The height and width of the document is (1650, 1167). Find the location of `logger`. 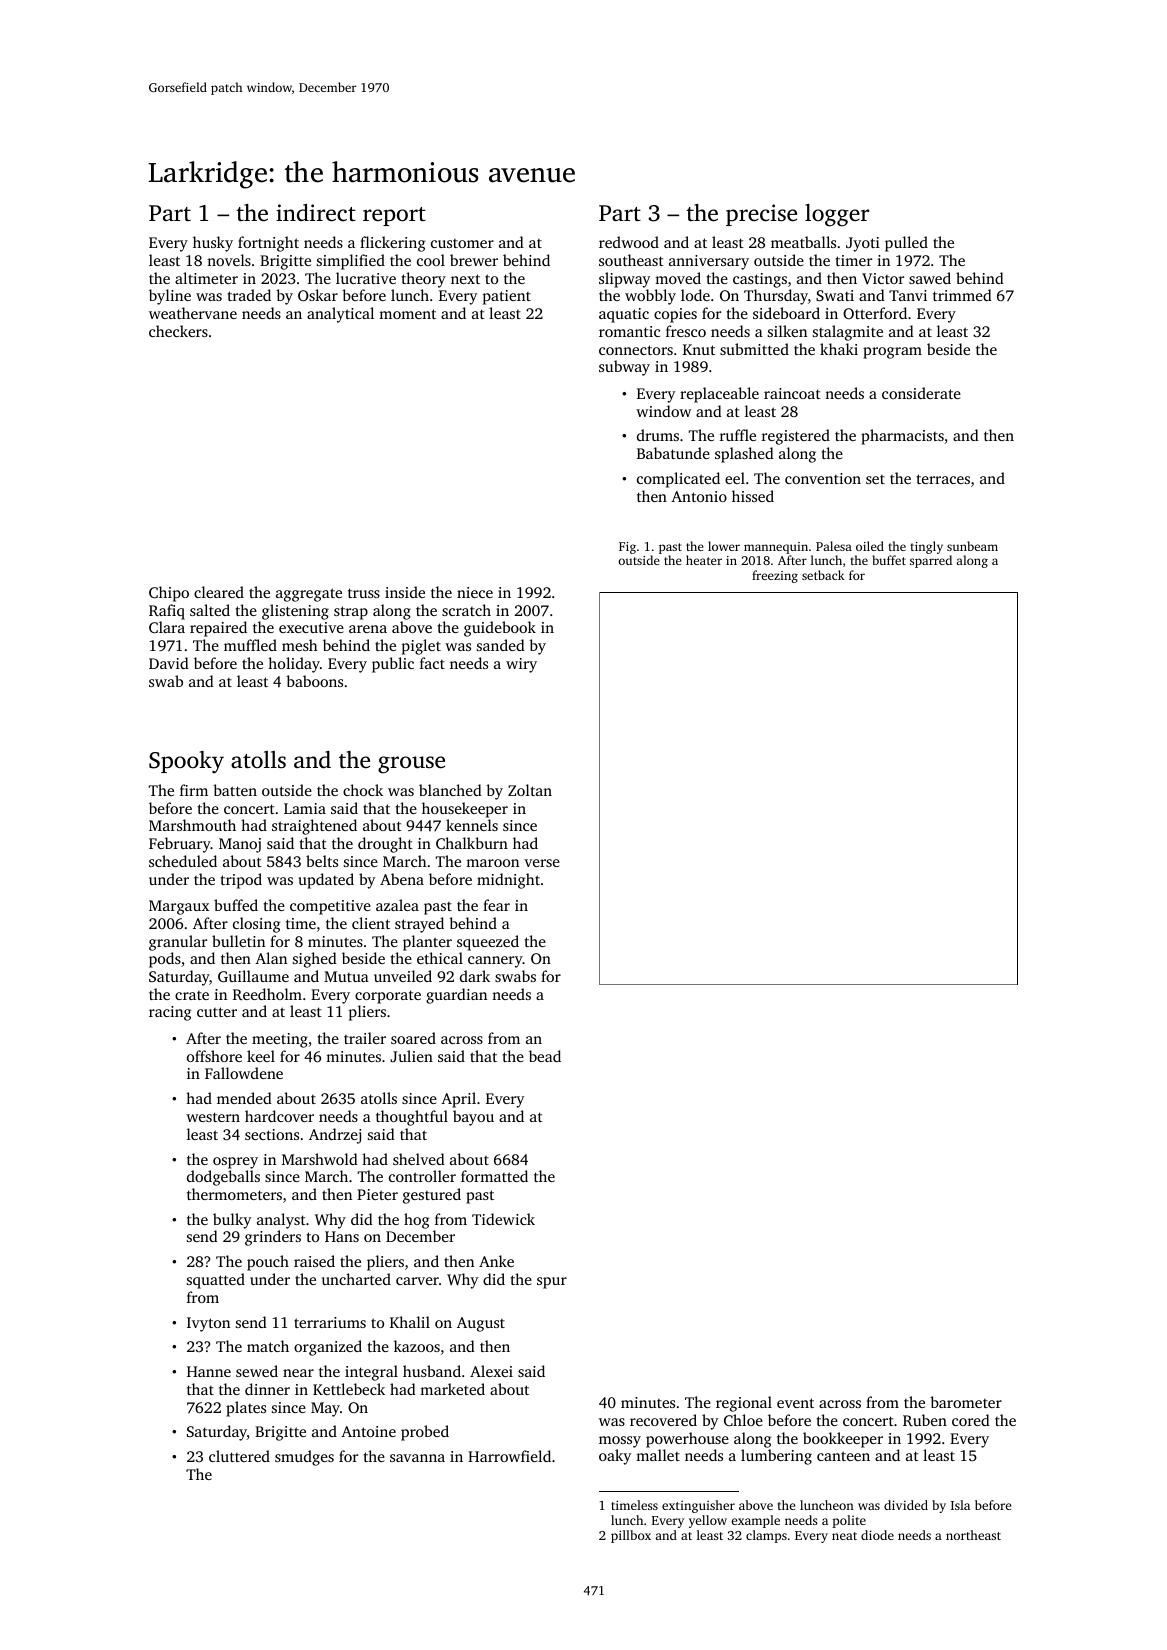

logger is located at coordinates (837, 215).
